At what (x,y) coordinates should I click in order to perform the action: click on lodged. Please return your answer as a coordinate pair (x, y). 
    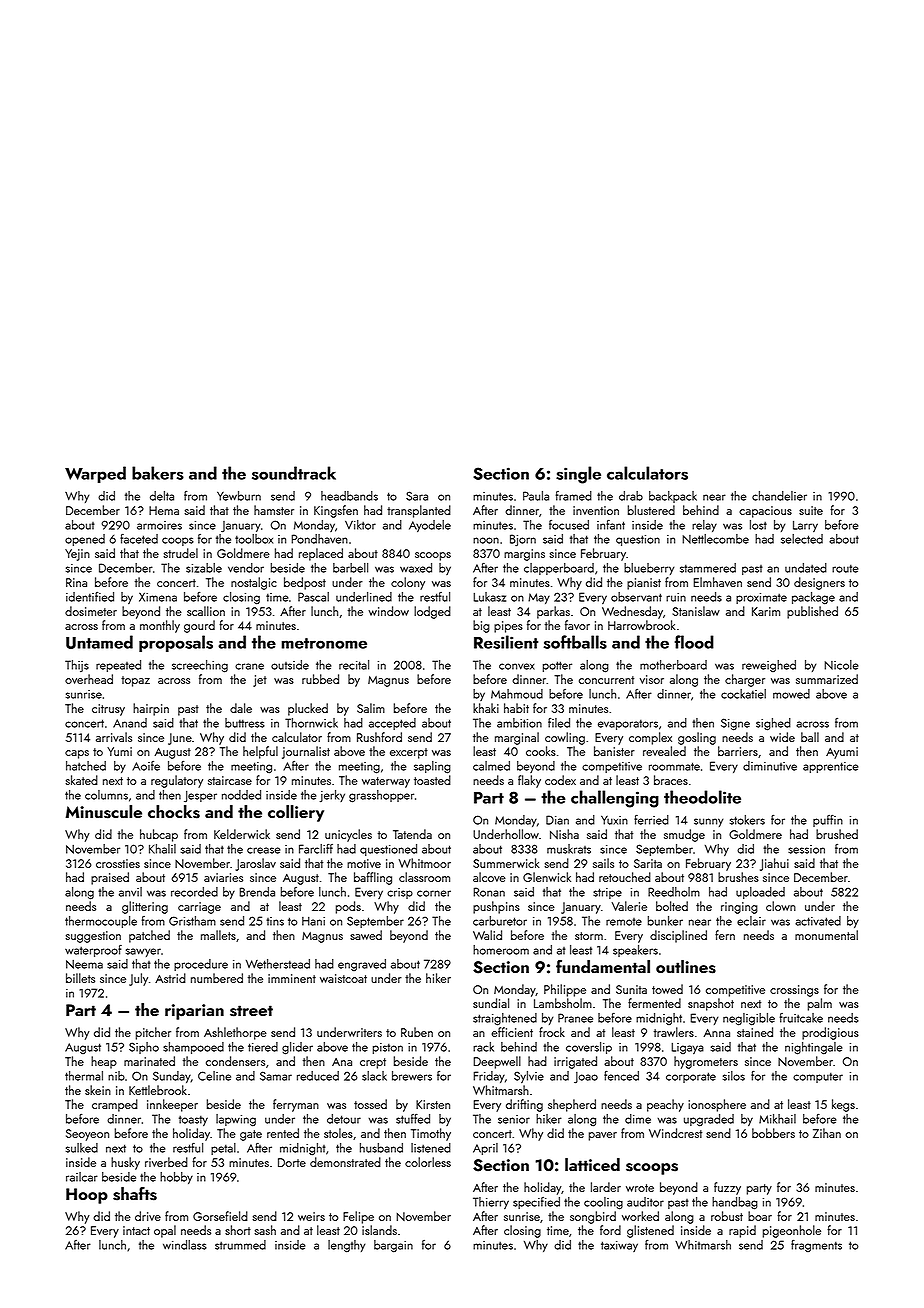
    Looking at the image, I should click on (432, 612).
